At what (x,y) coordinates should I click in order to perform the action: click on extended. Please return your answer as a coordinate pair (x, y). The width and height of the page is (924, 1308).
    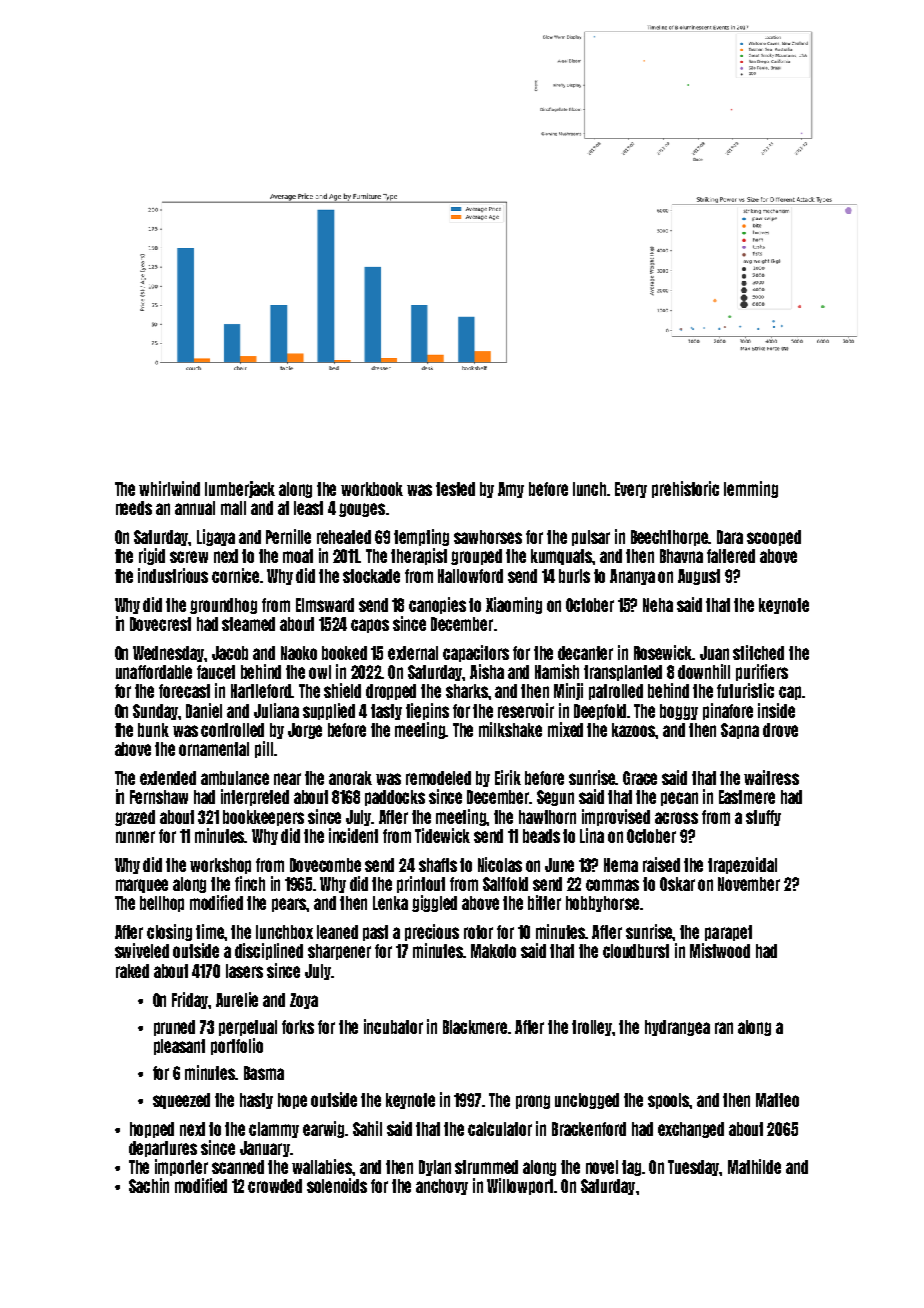
    Looking at the image, I should click on (168, 778).
